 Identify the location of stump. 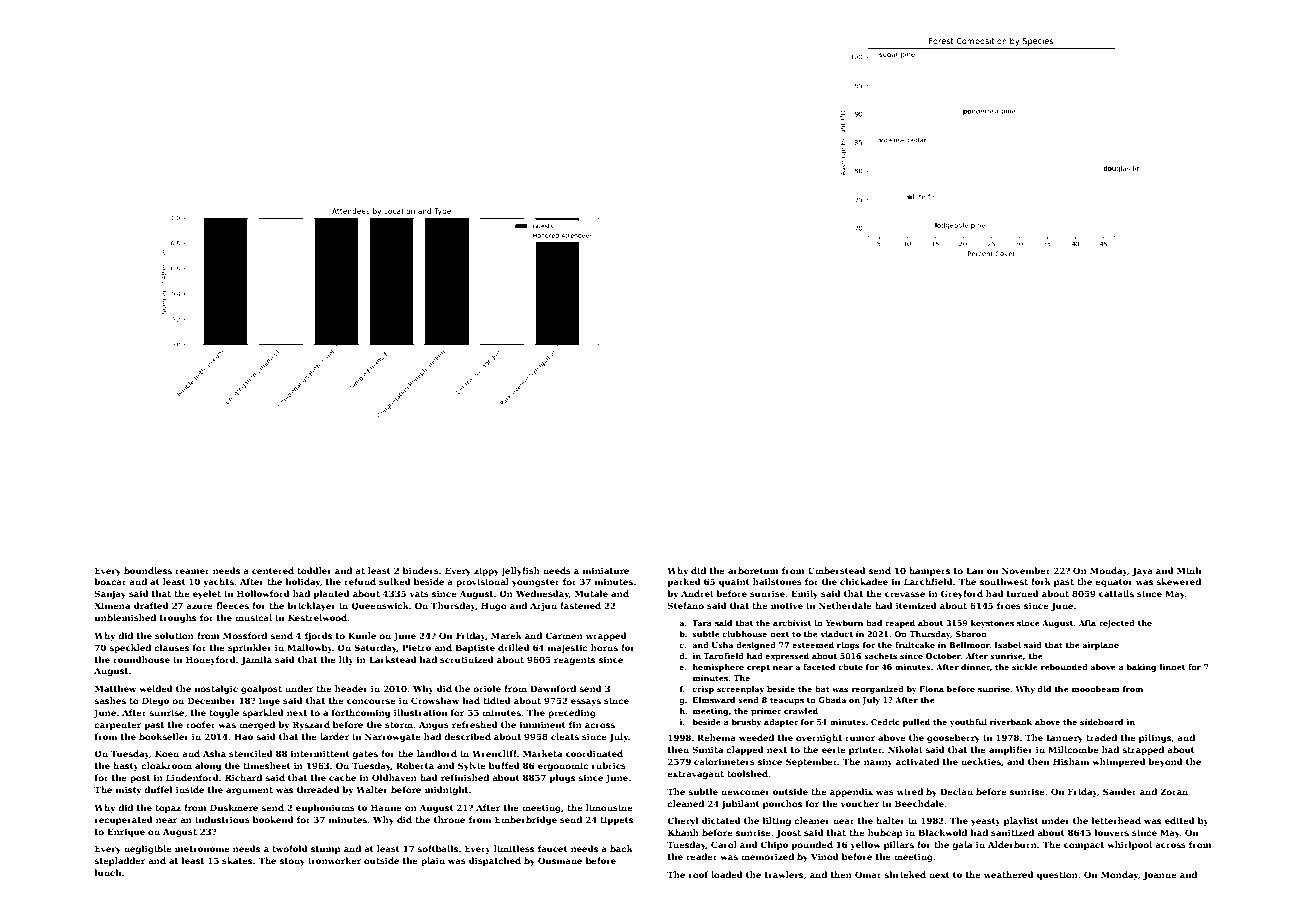
(326, 850).
